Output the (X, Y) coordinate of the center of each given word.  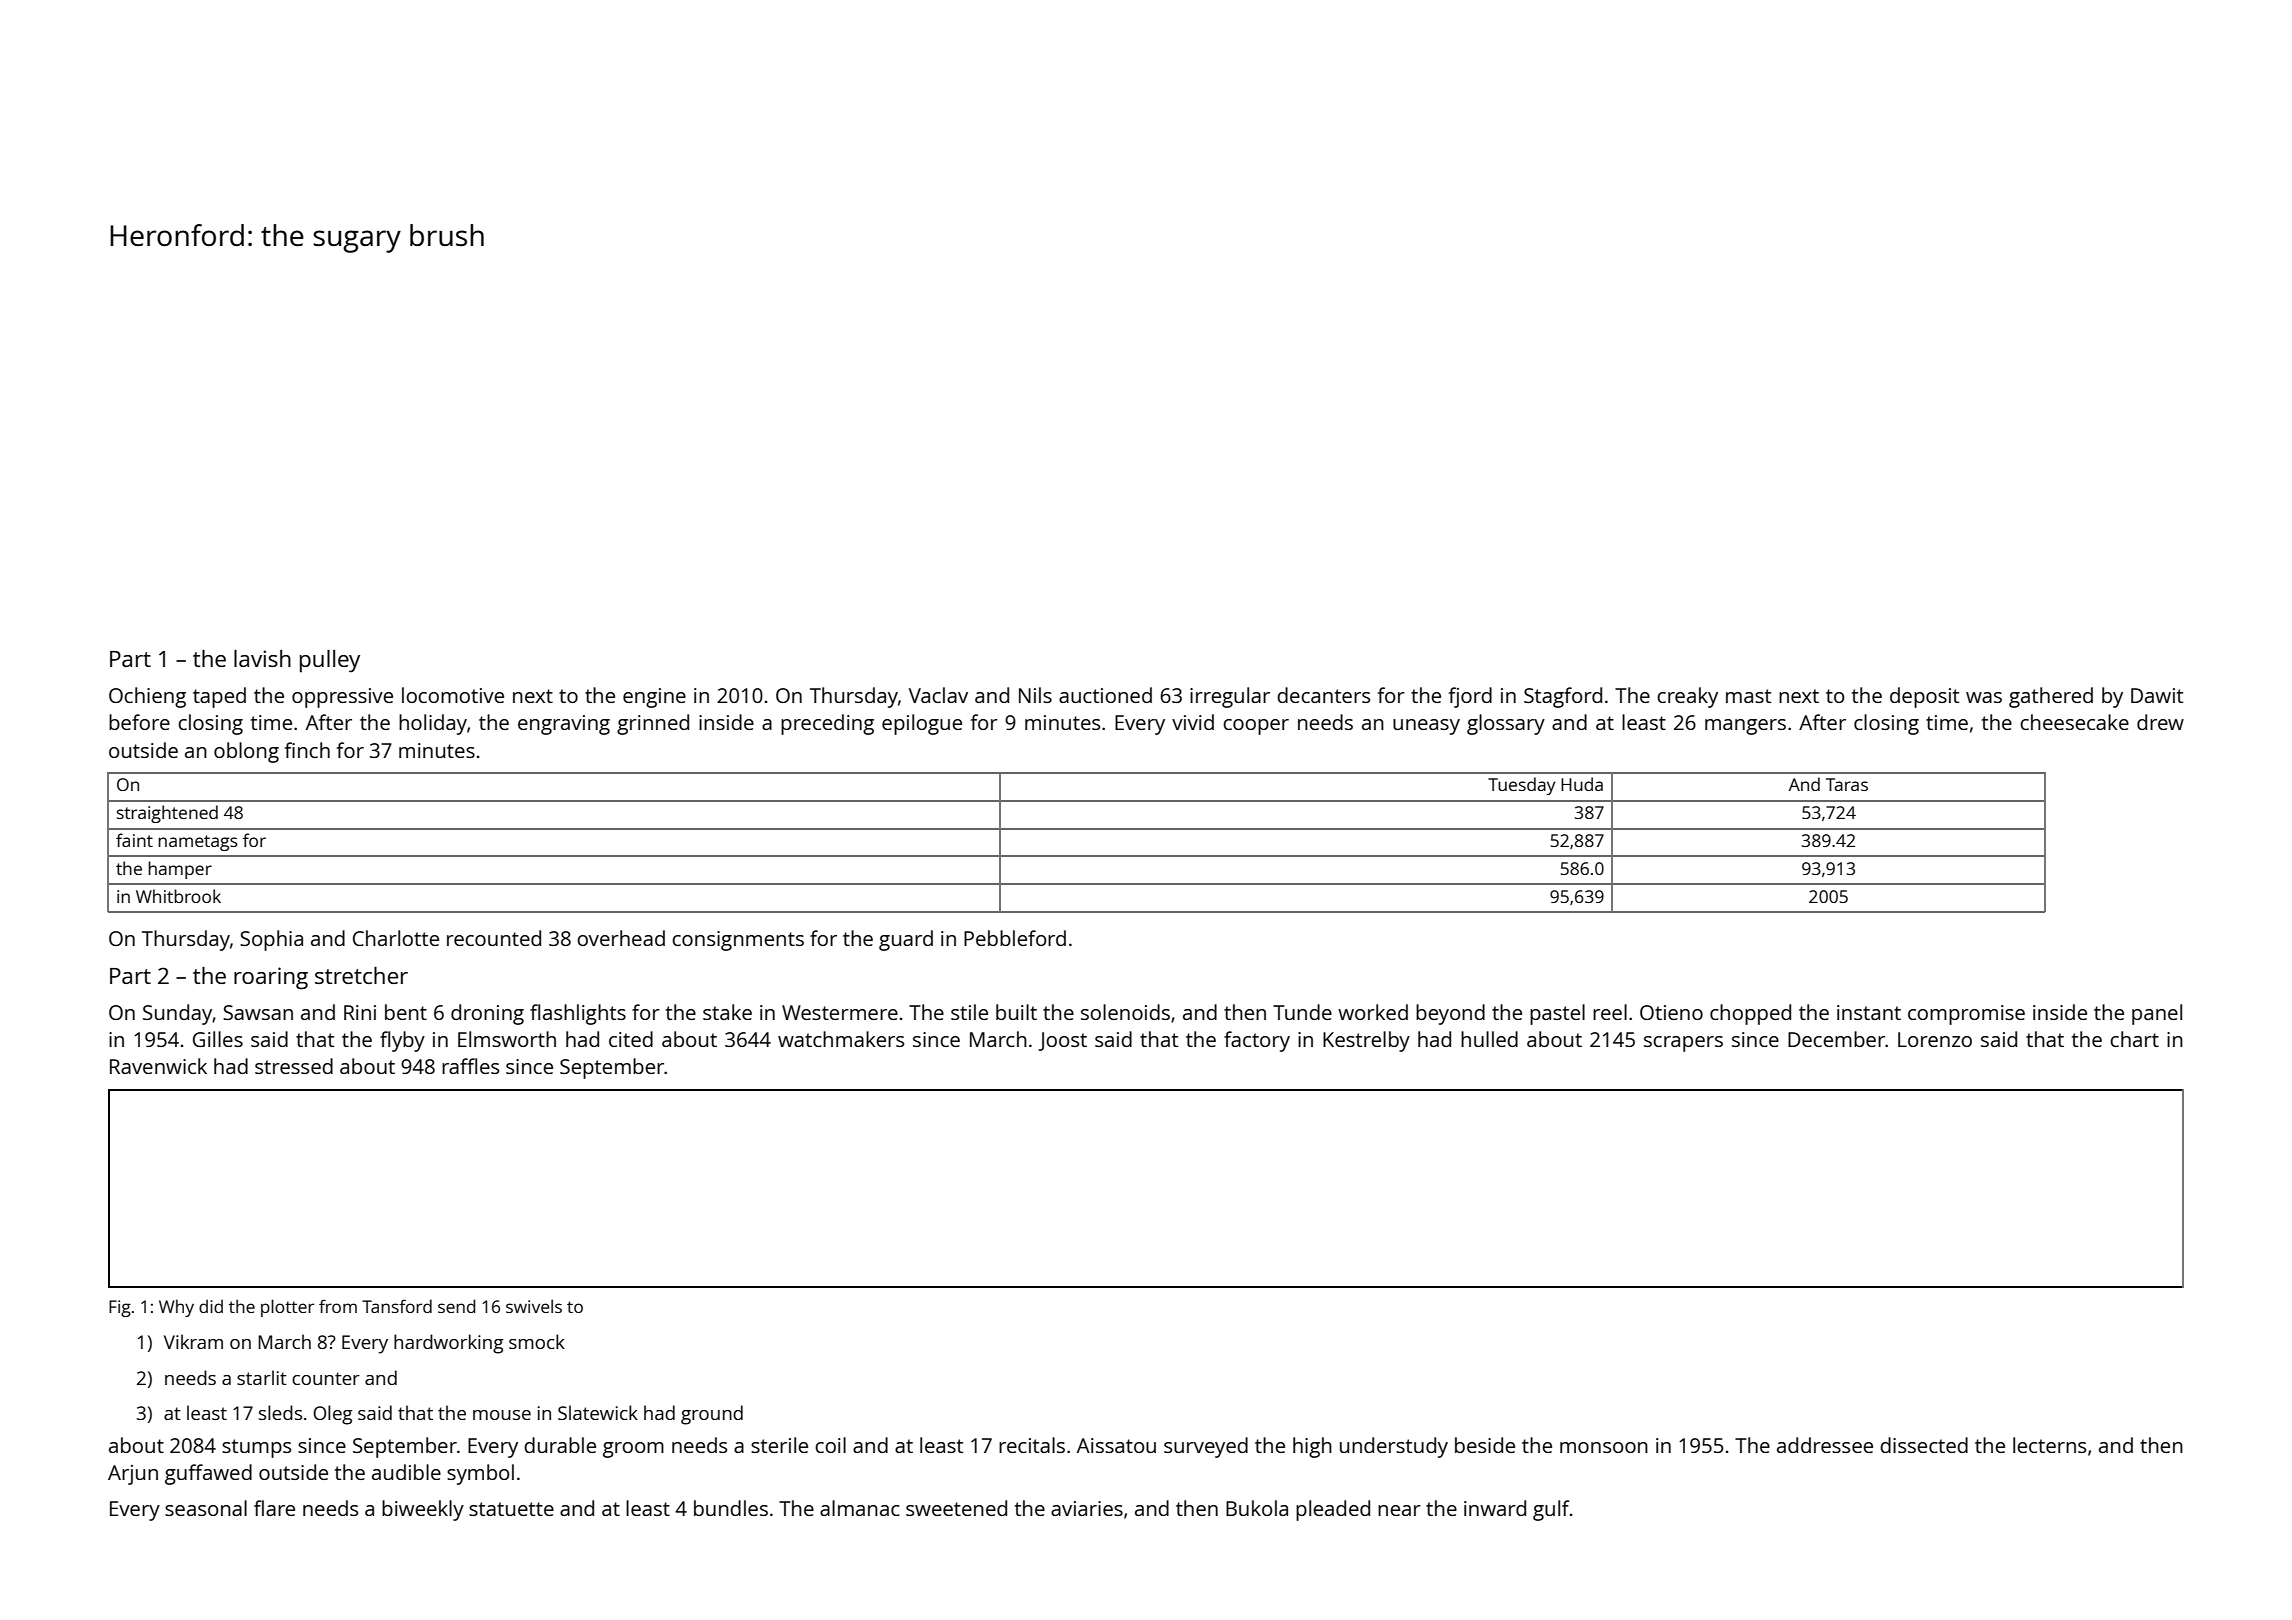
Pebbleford (1015, 938)
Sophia (271, 940)
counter (326, 1378)
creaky (1687, 697)
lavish (262, 658)
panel (2157, 1014)
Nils (1035, 695)
